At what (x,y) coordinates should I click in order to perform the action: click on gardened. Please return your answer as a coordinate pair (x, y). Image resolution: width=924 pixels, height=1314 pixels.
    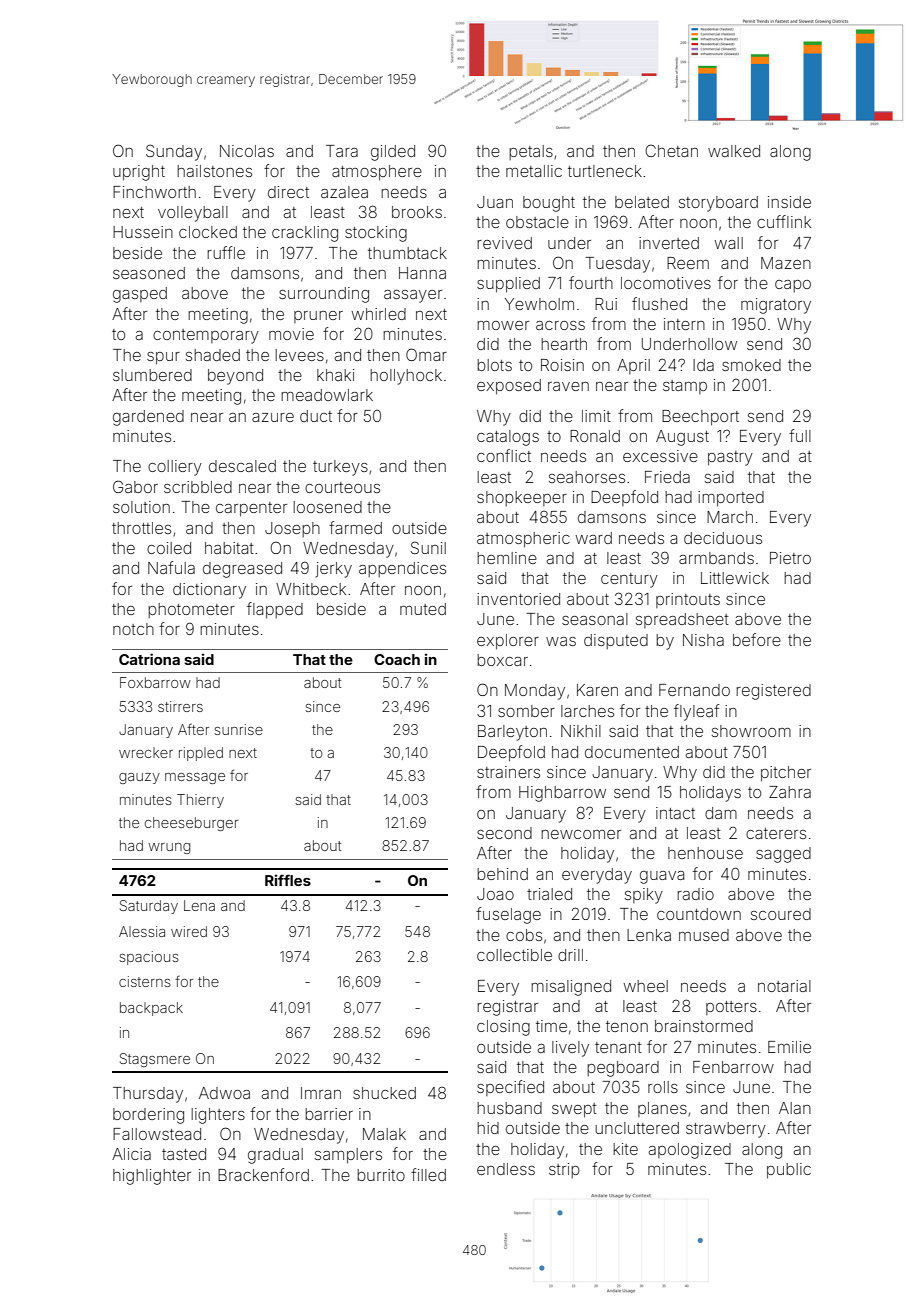
    Looking at the image, I should click on (148, 418).
